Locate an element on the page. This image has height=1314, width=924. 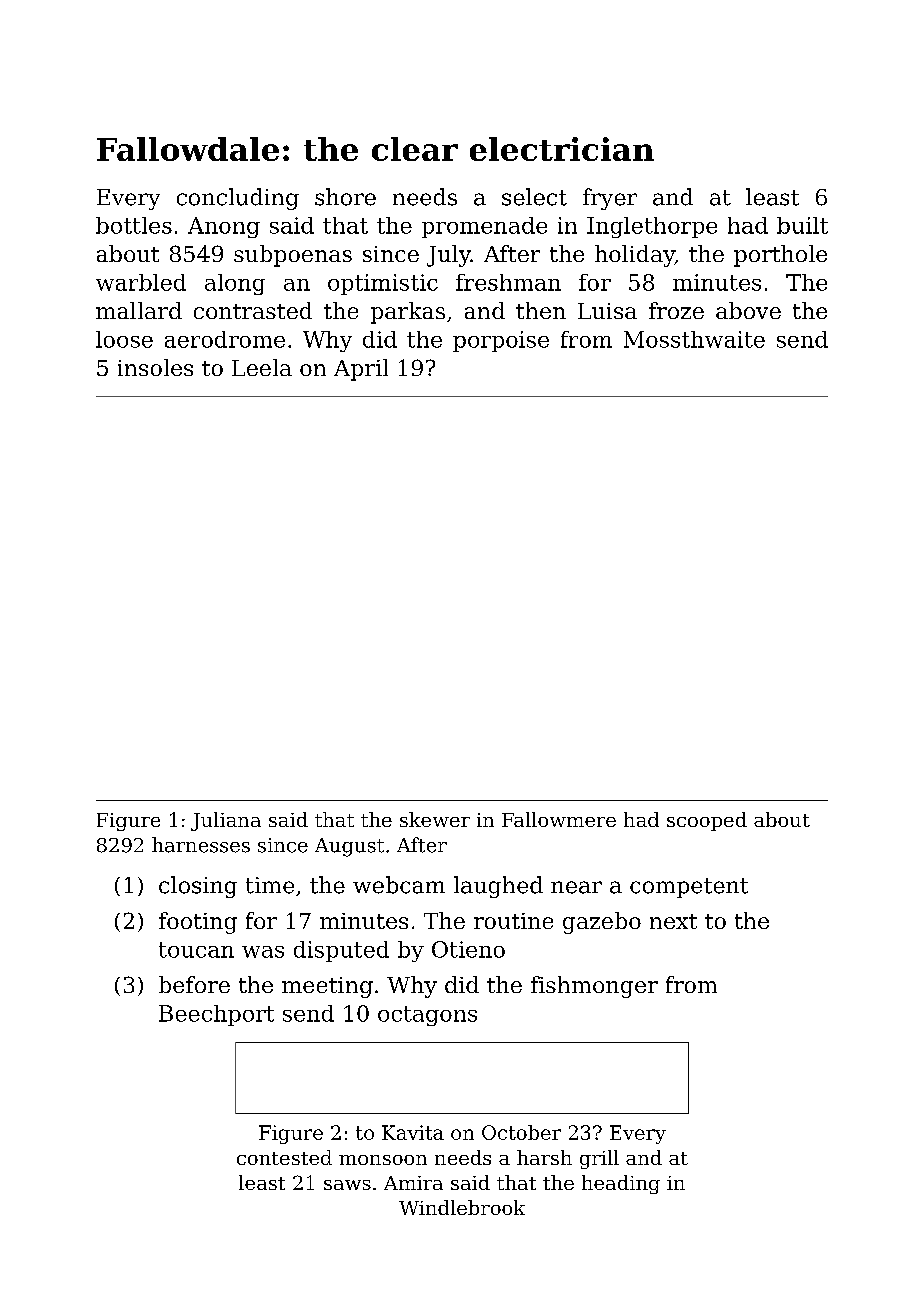
insoles is located at coordinates (155, 367).
